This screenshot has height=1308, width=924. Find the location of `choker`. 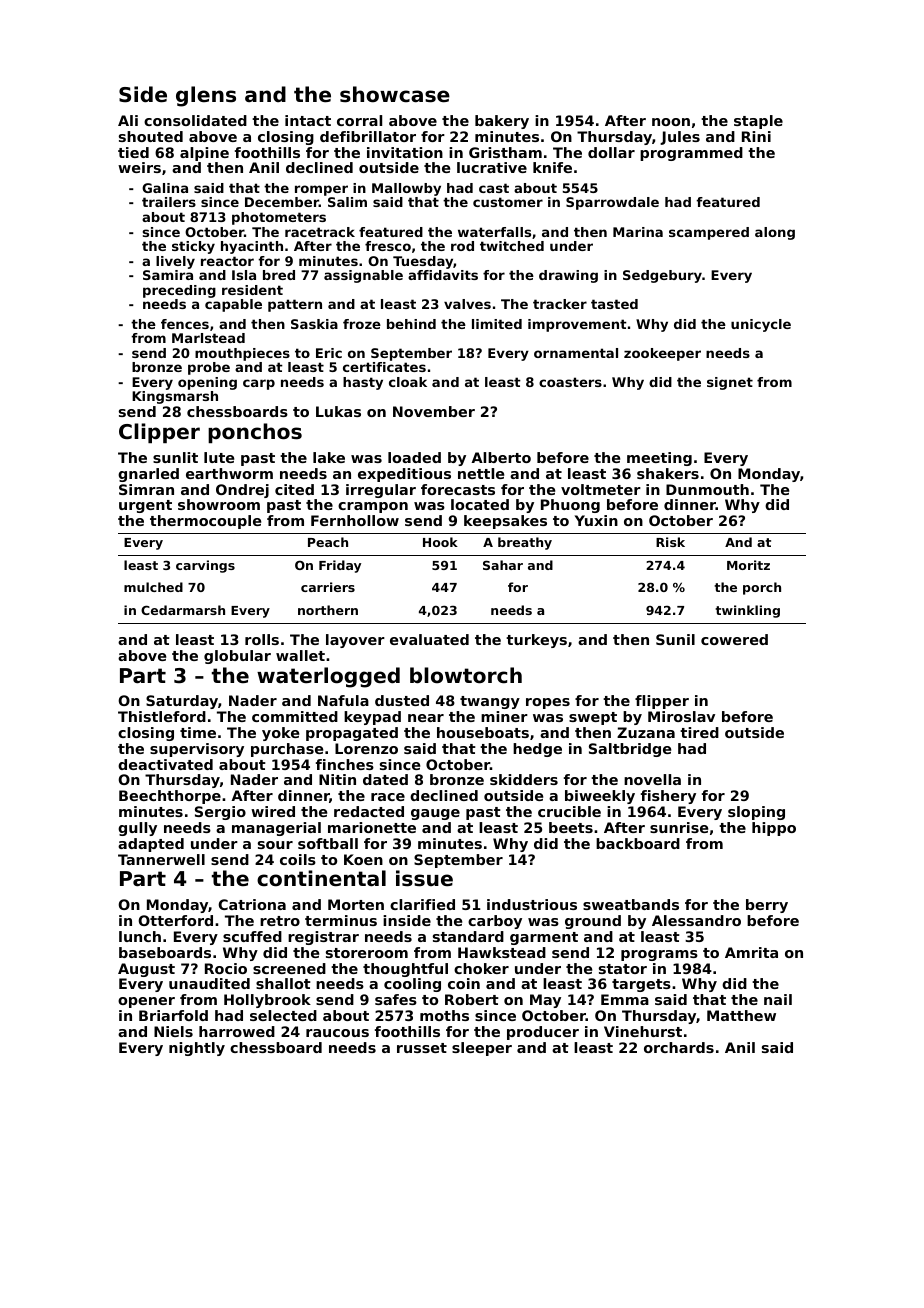

choker is located at coordinates (481, 968).
